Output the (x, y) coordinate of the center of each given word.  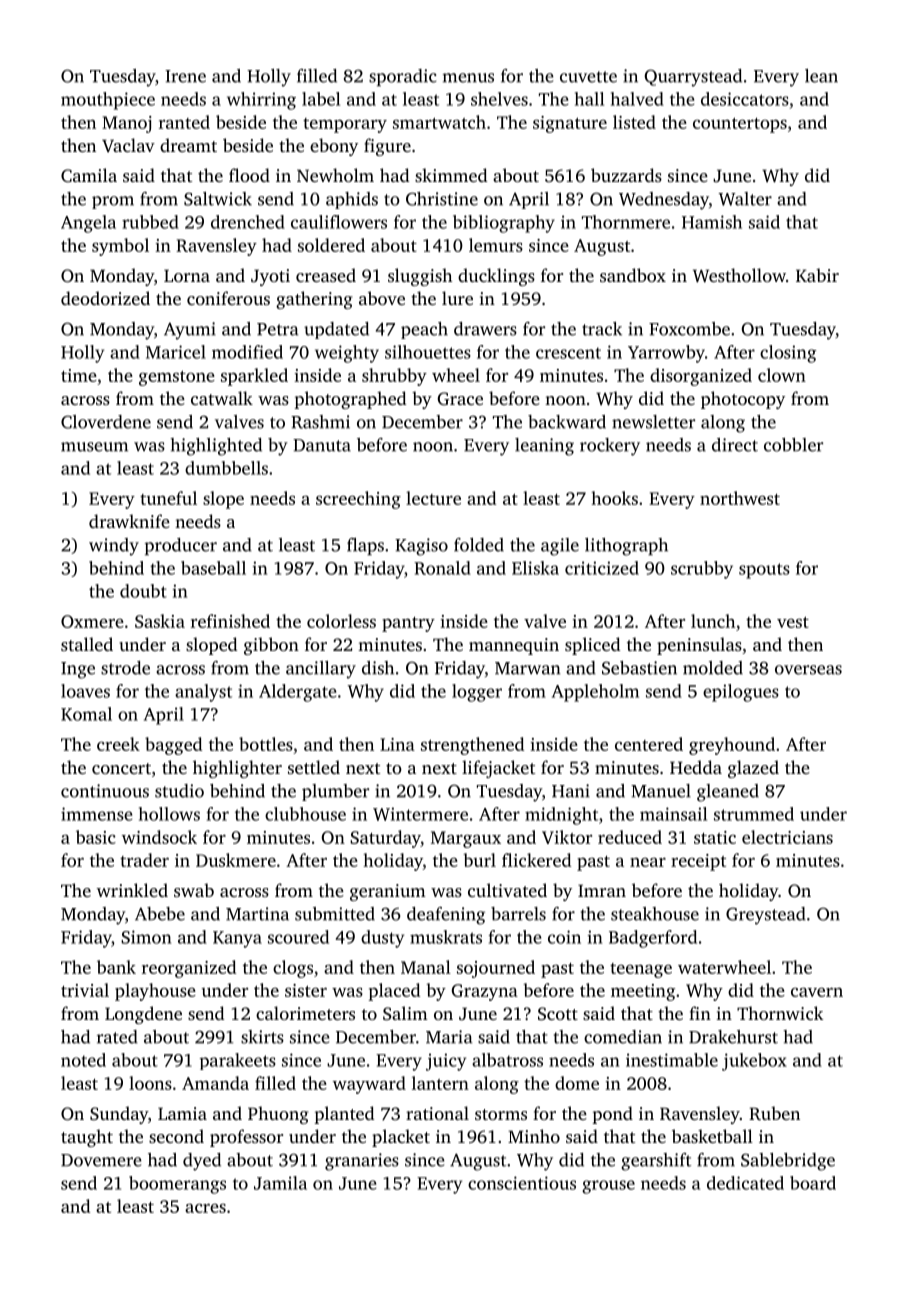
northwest (740, 498)
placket (401, 1138)
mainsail (673, 814)
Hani (571, 791)
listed (634, 122)
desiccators (745, 99)
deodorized (105, 298)
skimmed (451, 175)
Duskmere (236, 860)
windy (114, 547)
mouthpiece (108, 101)
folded (479, 545)
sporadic (403, 77)
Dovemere (101, 1160)
